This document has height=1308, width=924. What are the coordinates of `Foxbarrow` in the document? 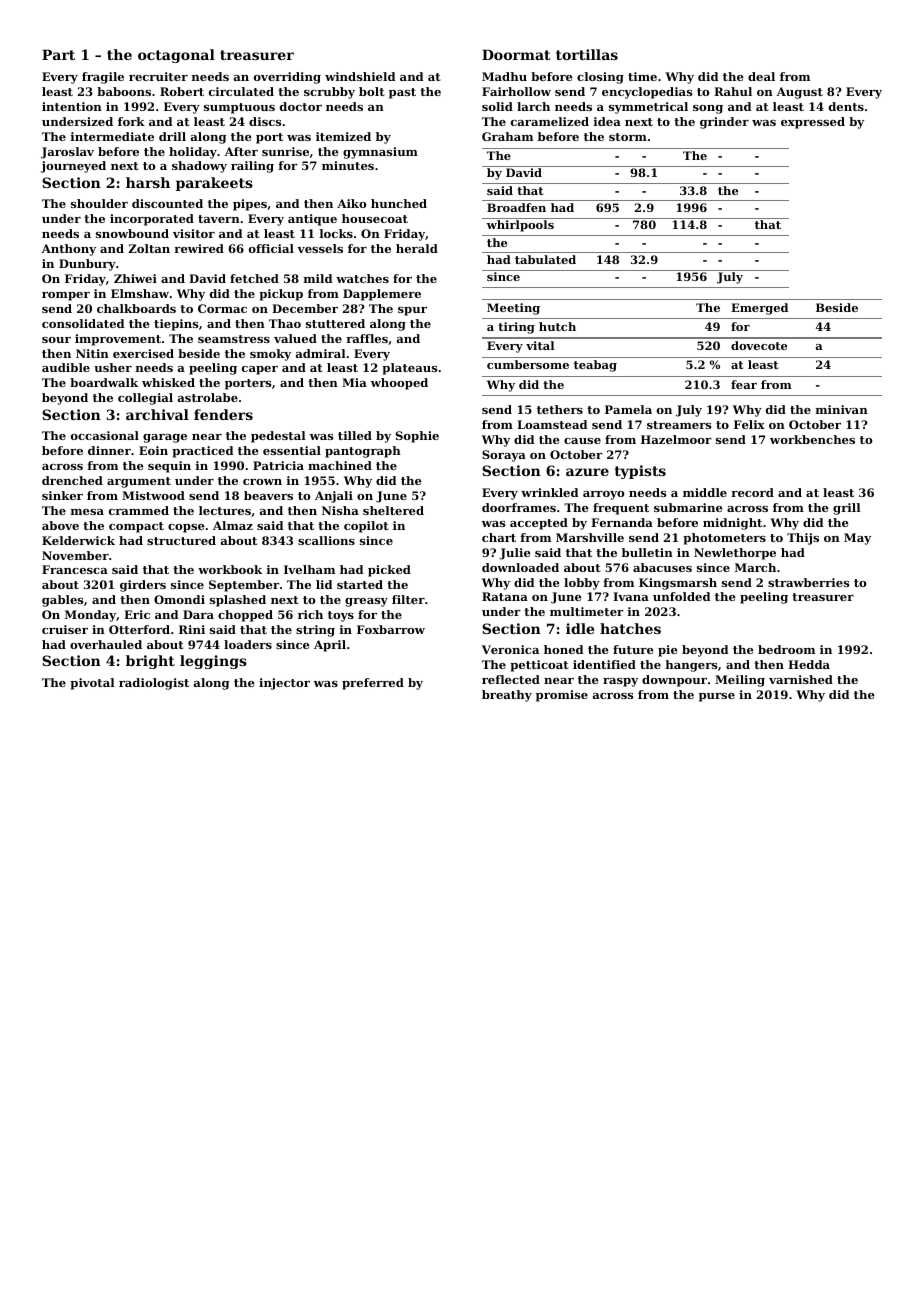 It's located at (391, 629).
